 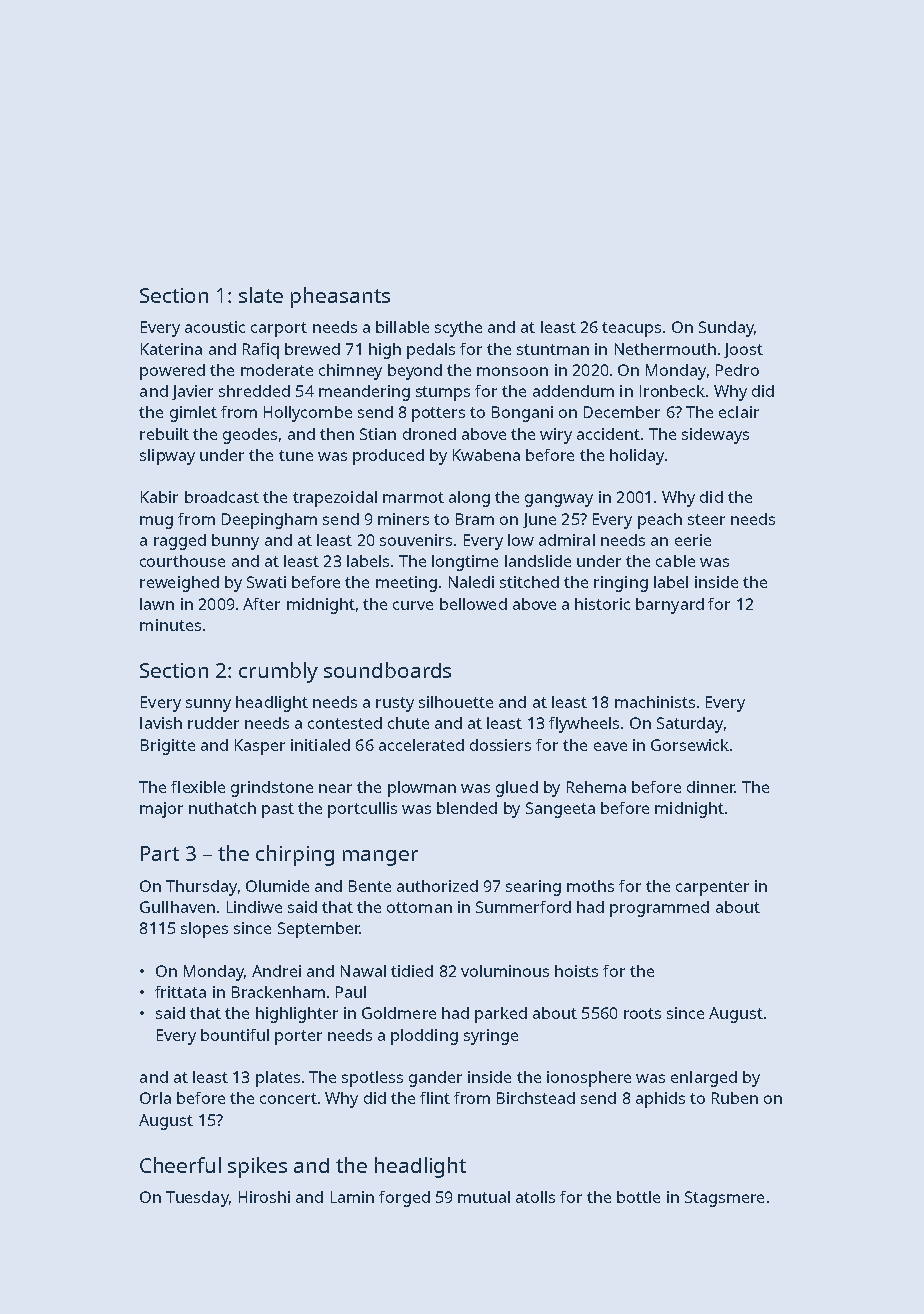 What do you see at coordinates (180, 992) in the document?
I see `frittata` at bounding box center [180, 992].
